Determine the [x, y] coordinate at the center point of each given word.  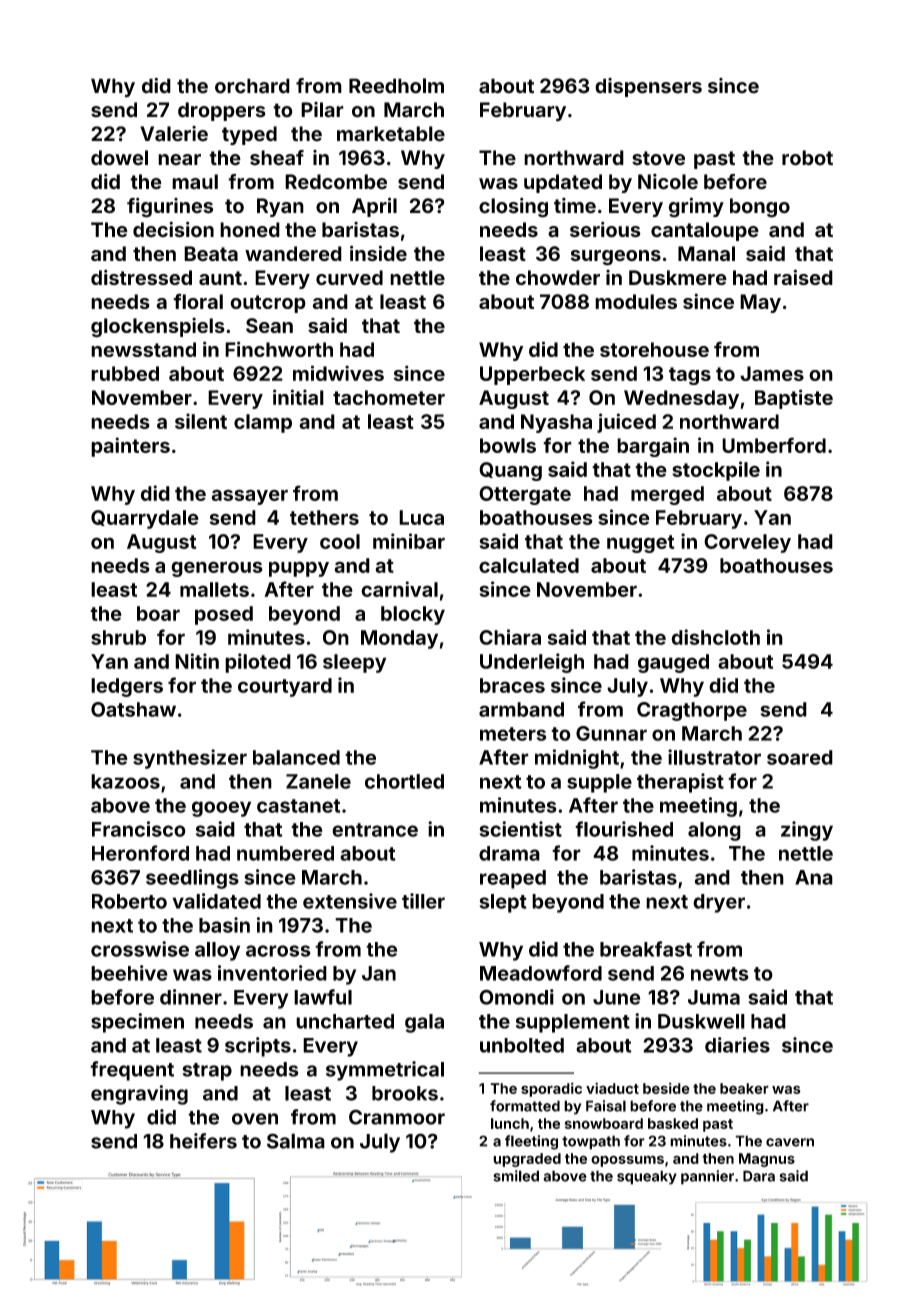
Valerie [174, 134]
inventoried [272, 973]
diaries [737, 1045]
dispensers [648, 87]
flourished [624, 829]
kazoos [125, 781]
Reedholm [396, 86]
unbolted [522, 1045]
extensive [350, 901]
